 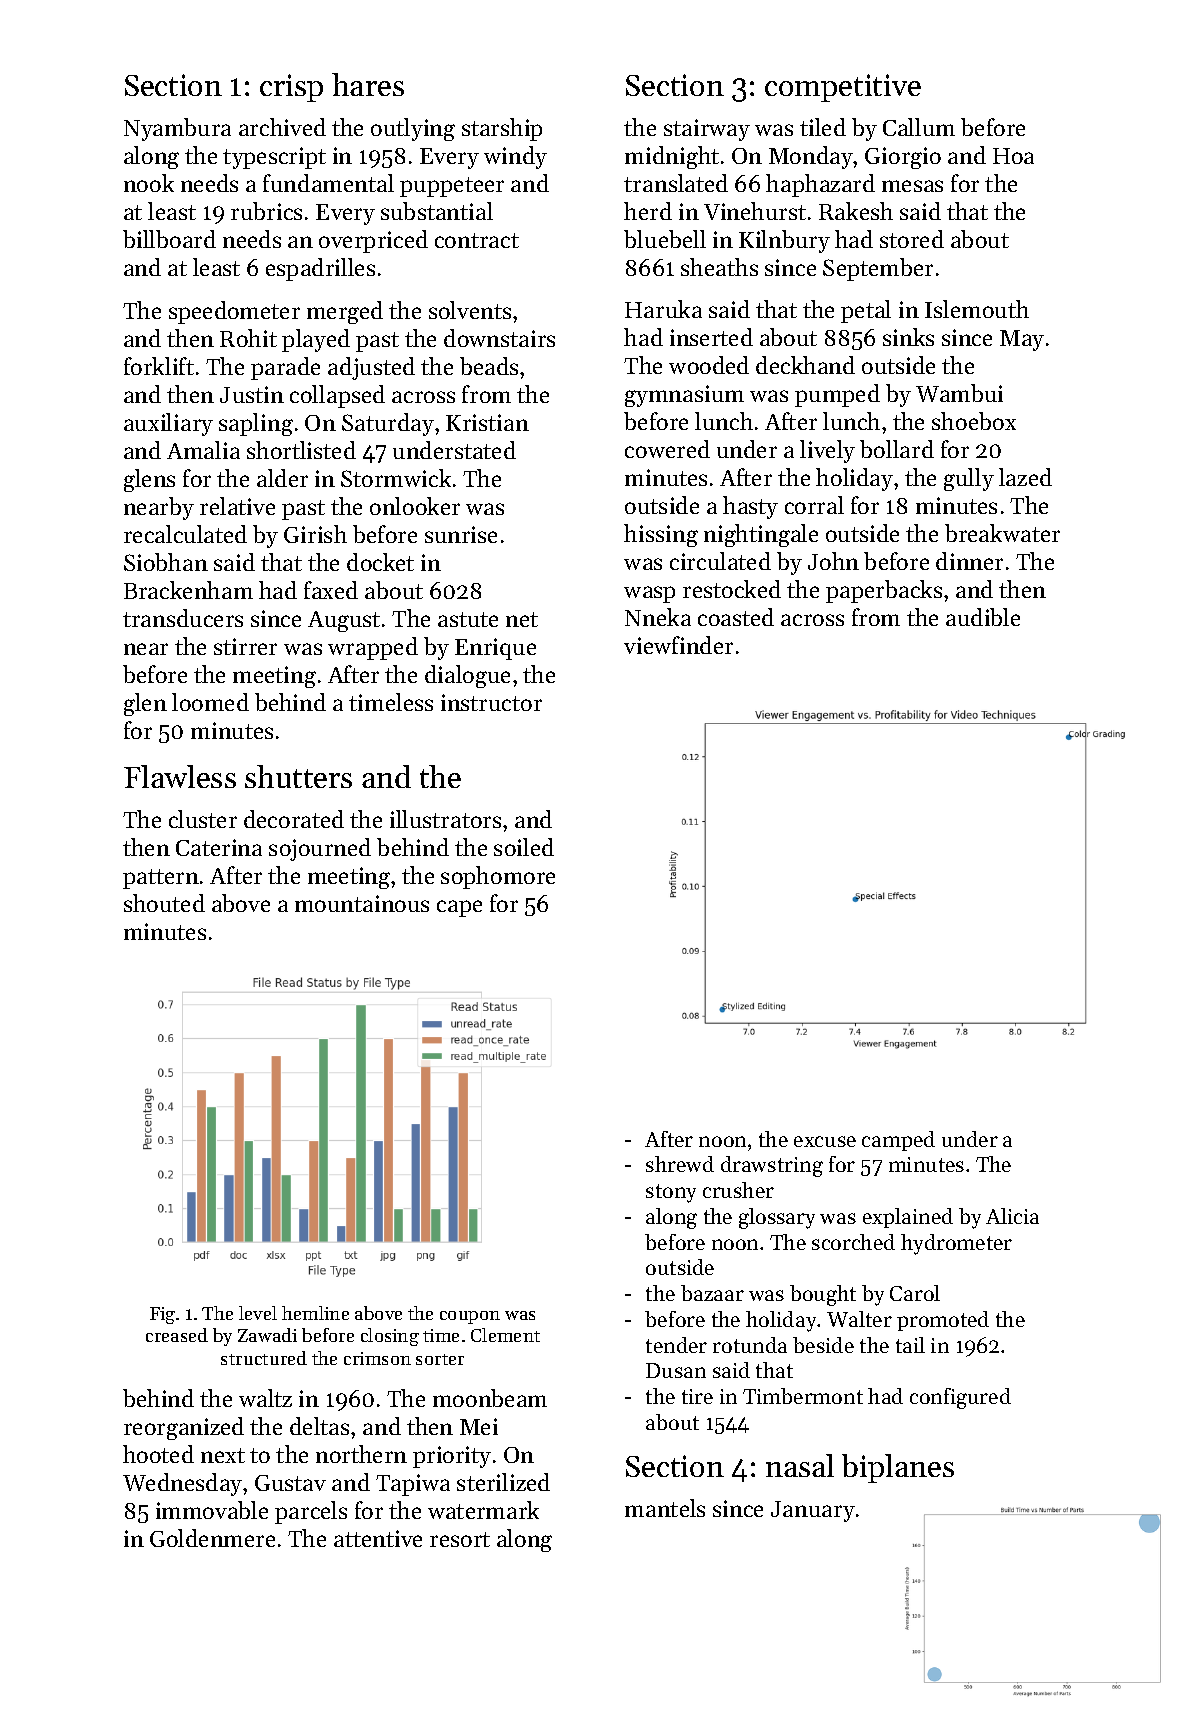 I want to click on camped, so click(x=898, y=1141).
